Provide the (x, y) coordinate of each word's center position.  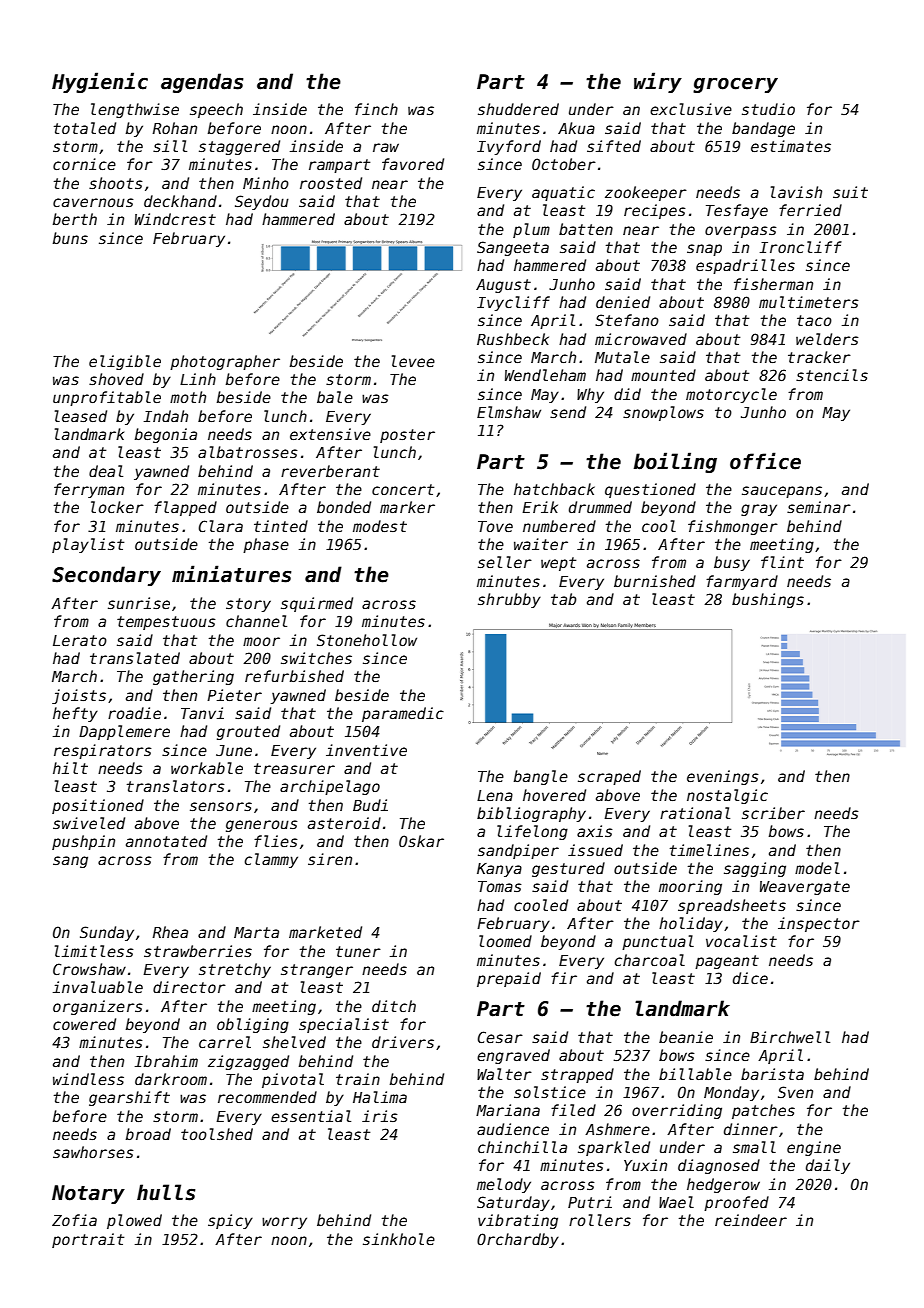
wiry (658, 82)
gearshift (129, 1098)
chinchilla (522, 1147)
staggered (239, 147)
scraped (609, 777)
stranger (317, 971)
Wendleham (545, 375)
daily (828, 1166)
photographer (225, 362)
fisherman (773, 284)
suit (850, 192)
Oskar (421, 841)
